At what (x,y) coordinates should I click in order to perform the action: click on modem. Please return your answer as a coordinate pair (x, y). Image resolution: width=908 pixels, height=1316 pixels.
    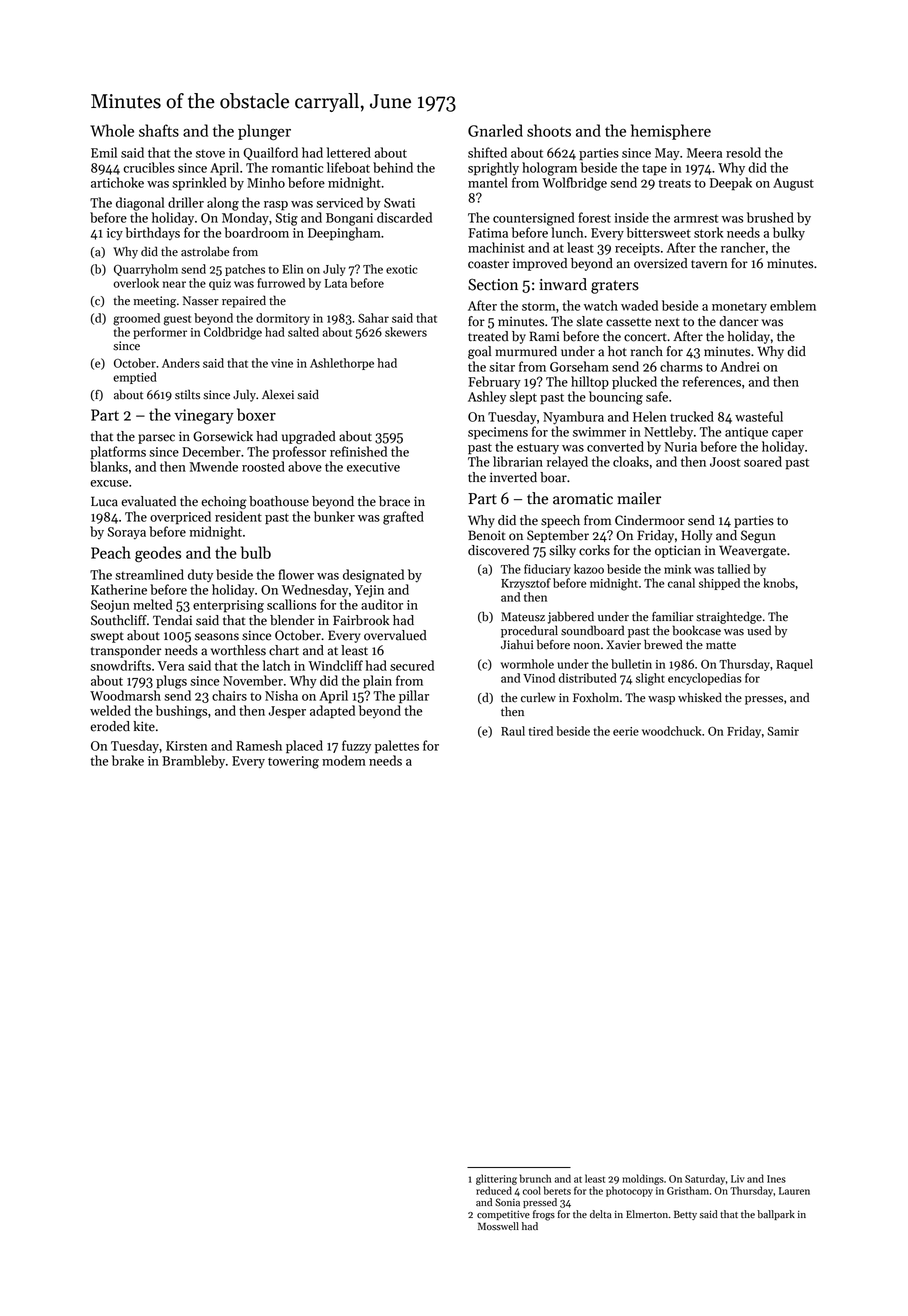
    Looking at the image, I should click on (344, 760).
